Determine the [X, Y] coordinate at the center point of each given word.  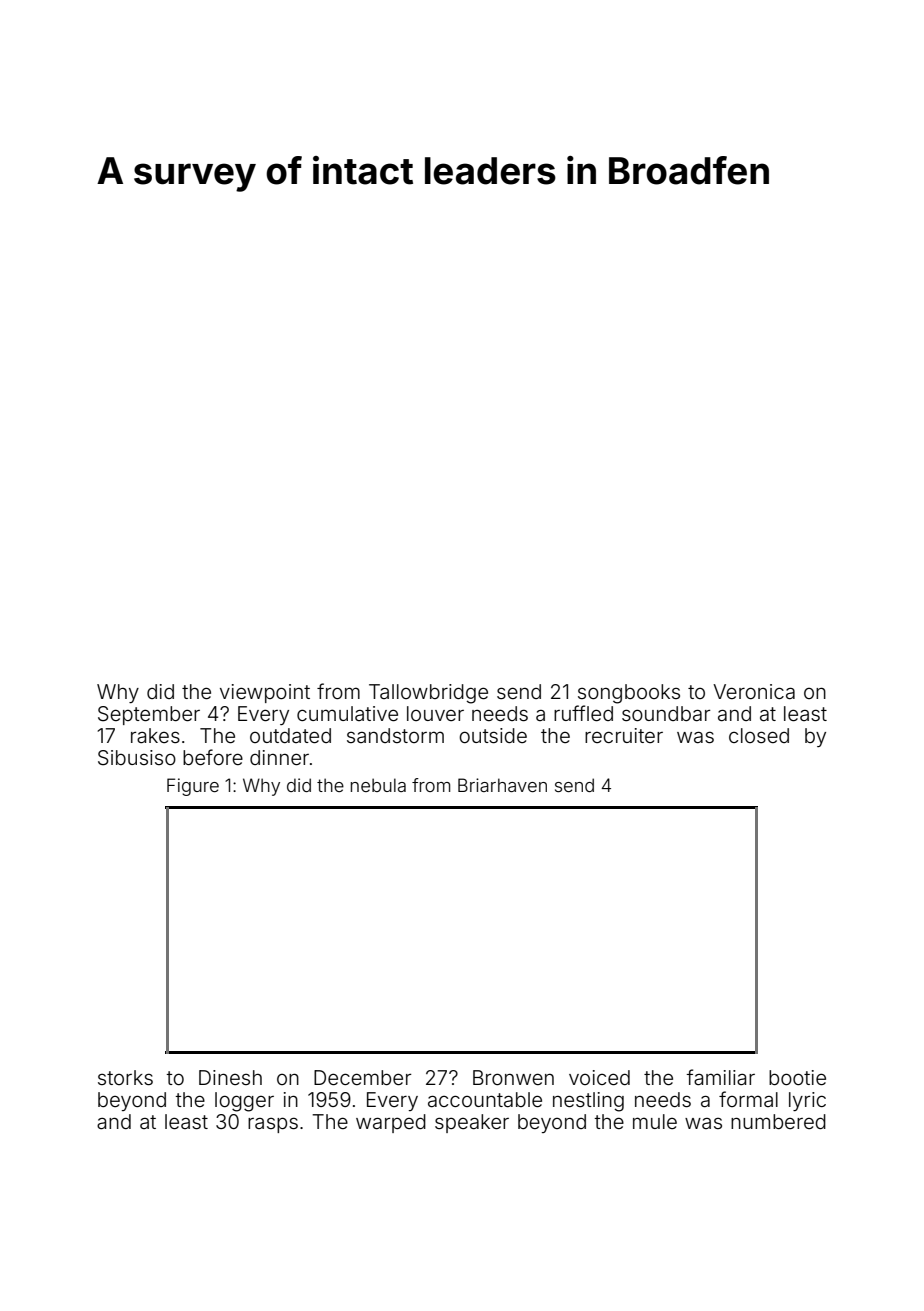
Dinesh [230, 1077]
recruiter [624, 735]
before [213, 757]
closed [759, 735]
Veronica [754, 691]
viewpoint [265, 693]
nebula [378, 785]
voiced [599, 1077]
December [363, 1077]
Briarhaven [502, 785]
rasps [273, 1125]
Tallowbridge [428, 694]
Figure [193, 787]
